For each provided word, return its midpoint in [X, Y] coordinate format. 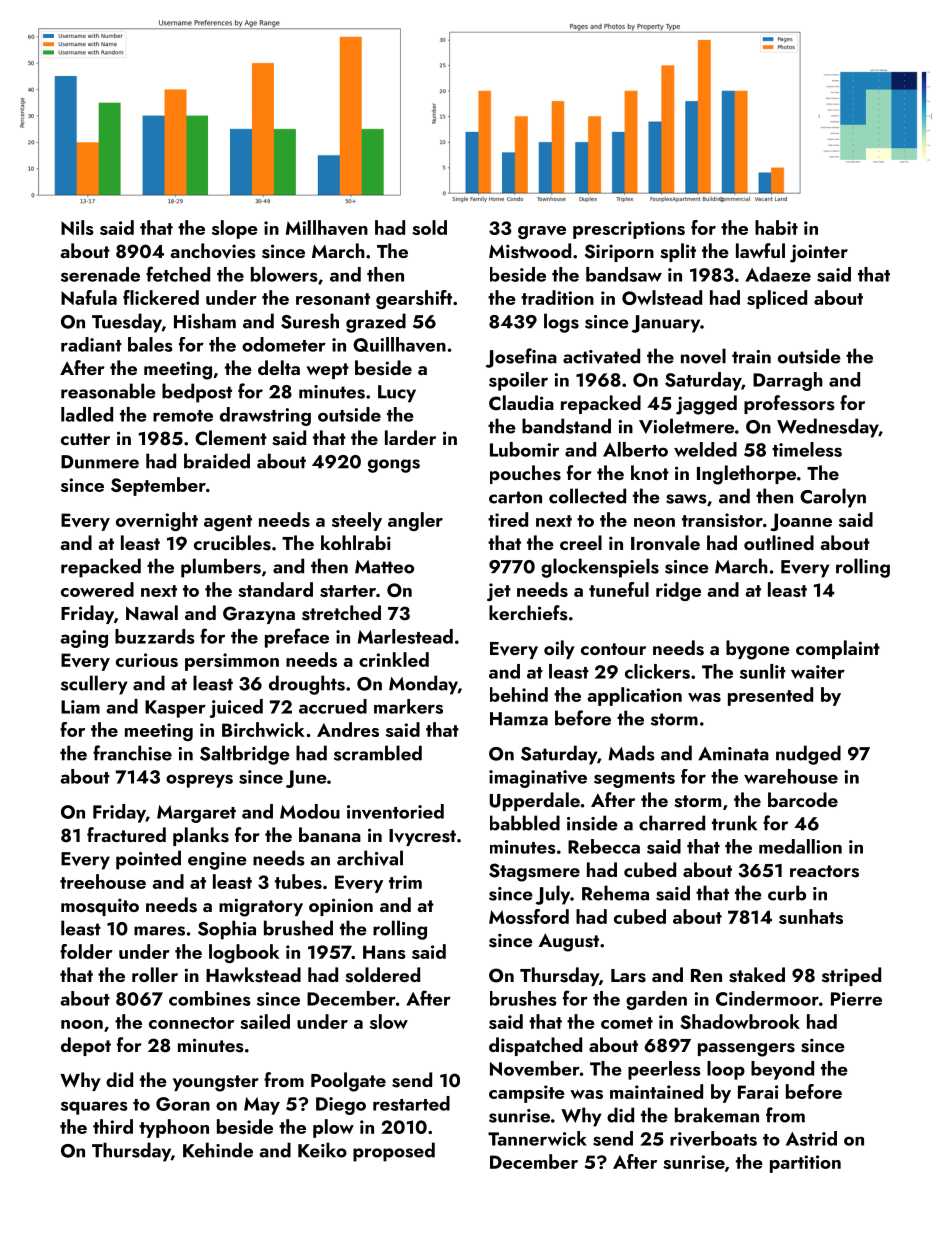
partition [805, 1164]
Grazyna [259, 615]
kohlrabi [356, 542]
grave [542, 232]
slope [235, 229]
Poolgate [348, 1082]
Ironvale [665, 543]
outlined [779, 542]
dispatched [535, 1046]
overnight [157, 521]
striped [851, 976]
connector [191, 1023]
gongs [394, 466]
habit [776, 227]
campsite [527, 1094]
